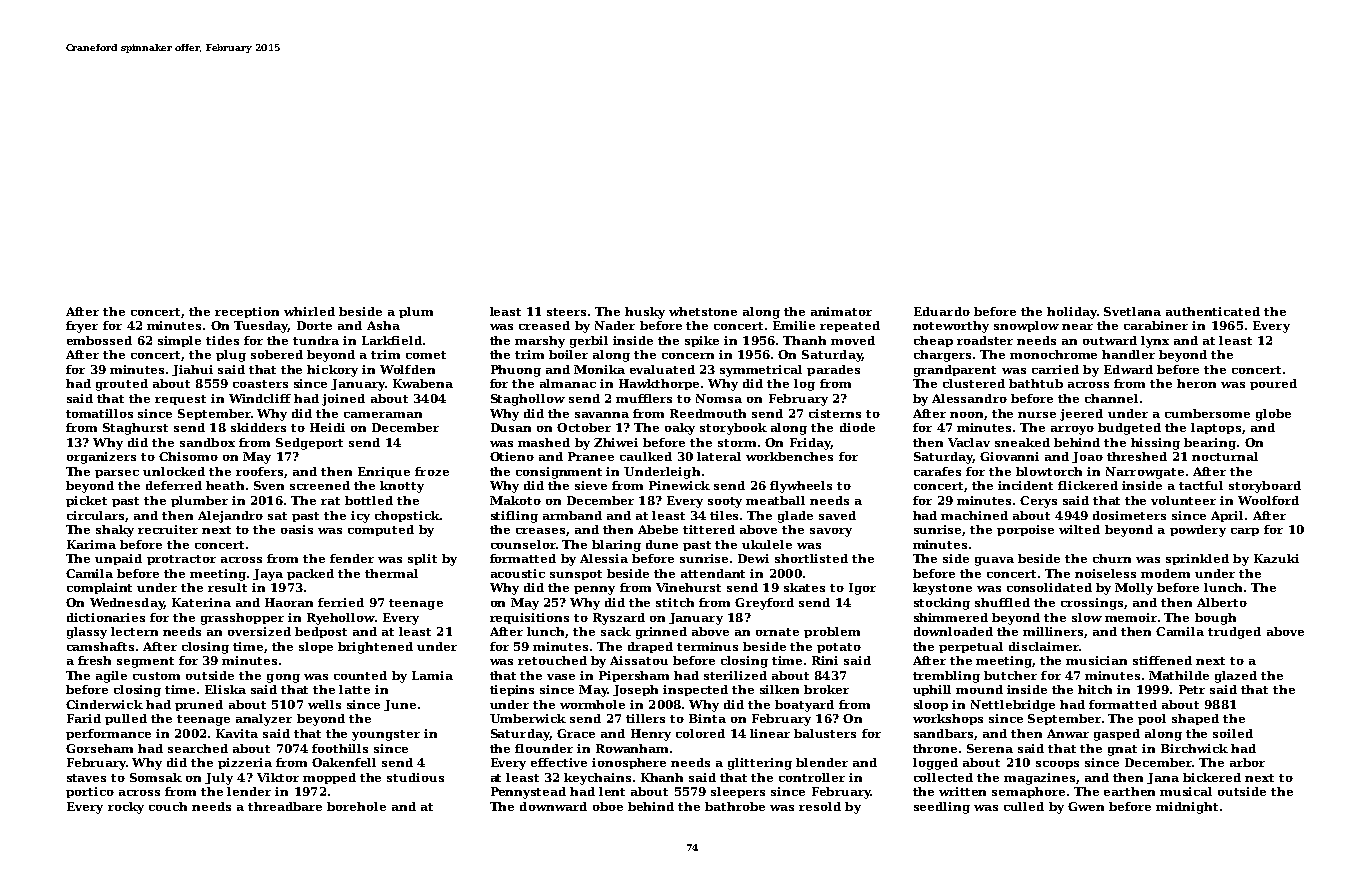 This image has height=887, width=1372. I want to click on culled, so click(1024, 806).
